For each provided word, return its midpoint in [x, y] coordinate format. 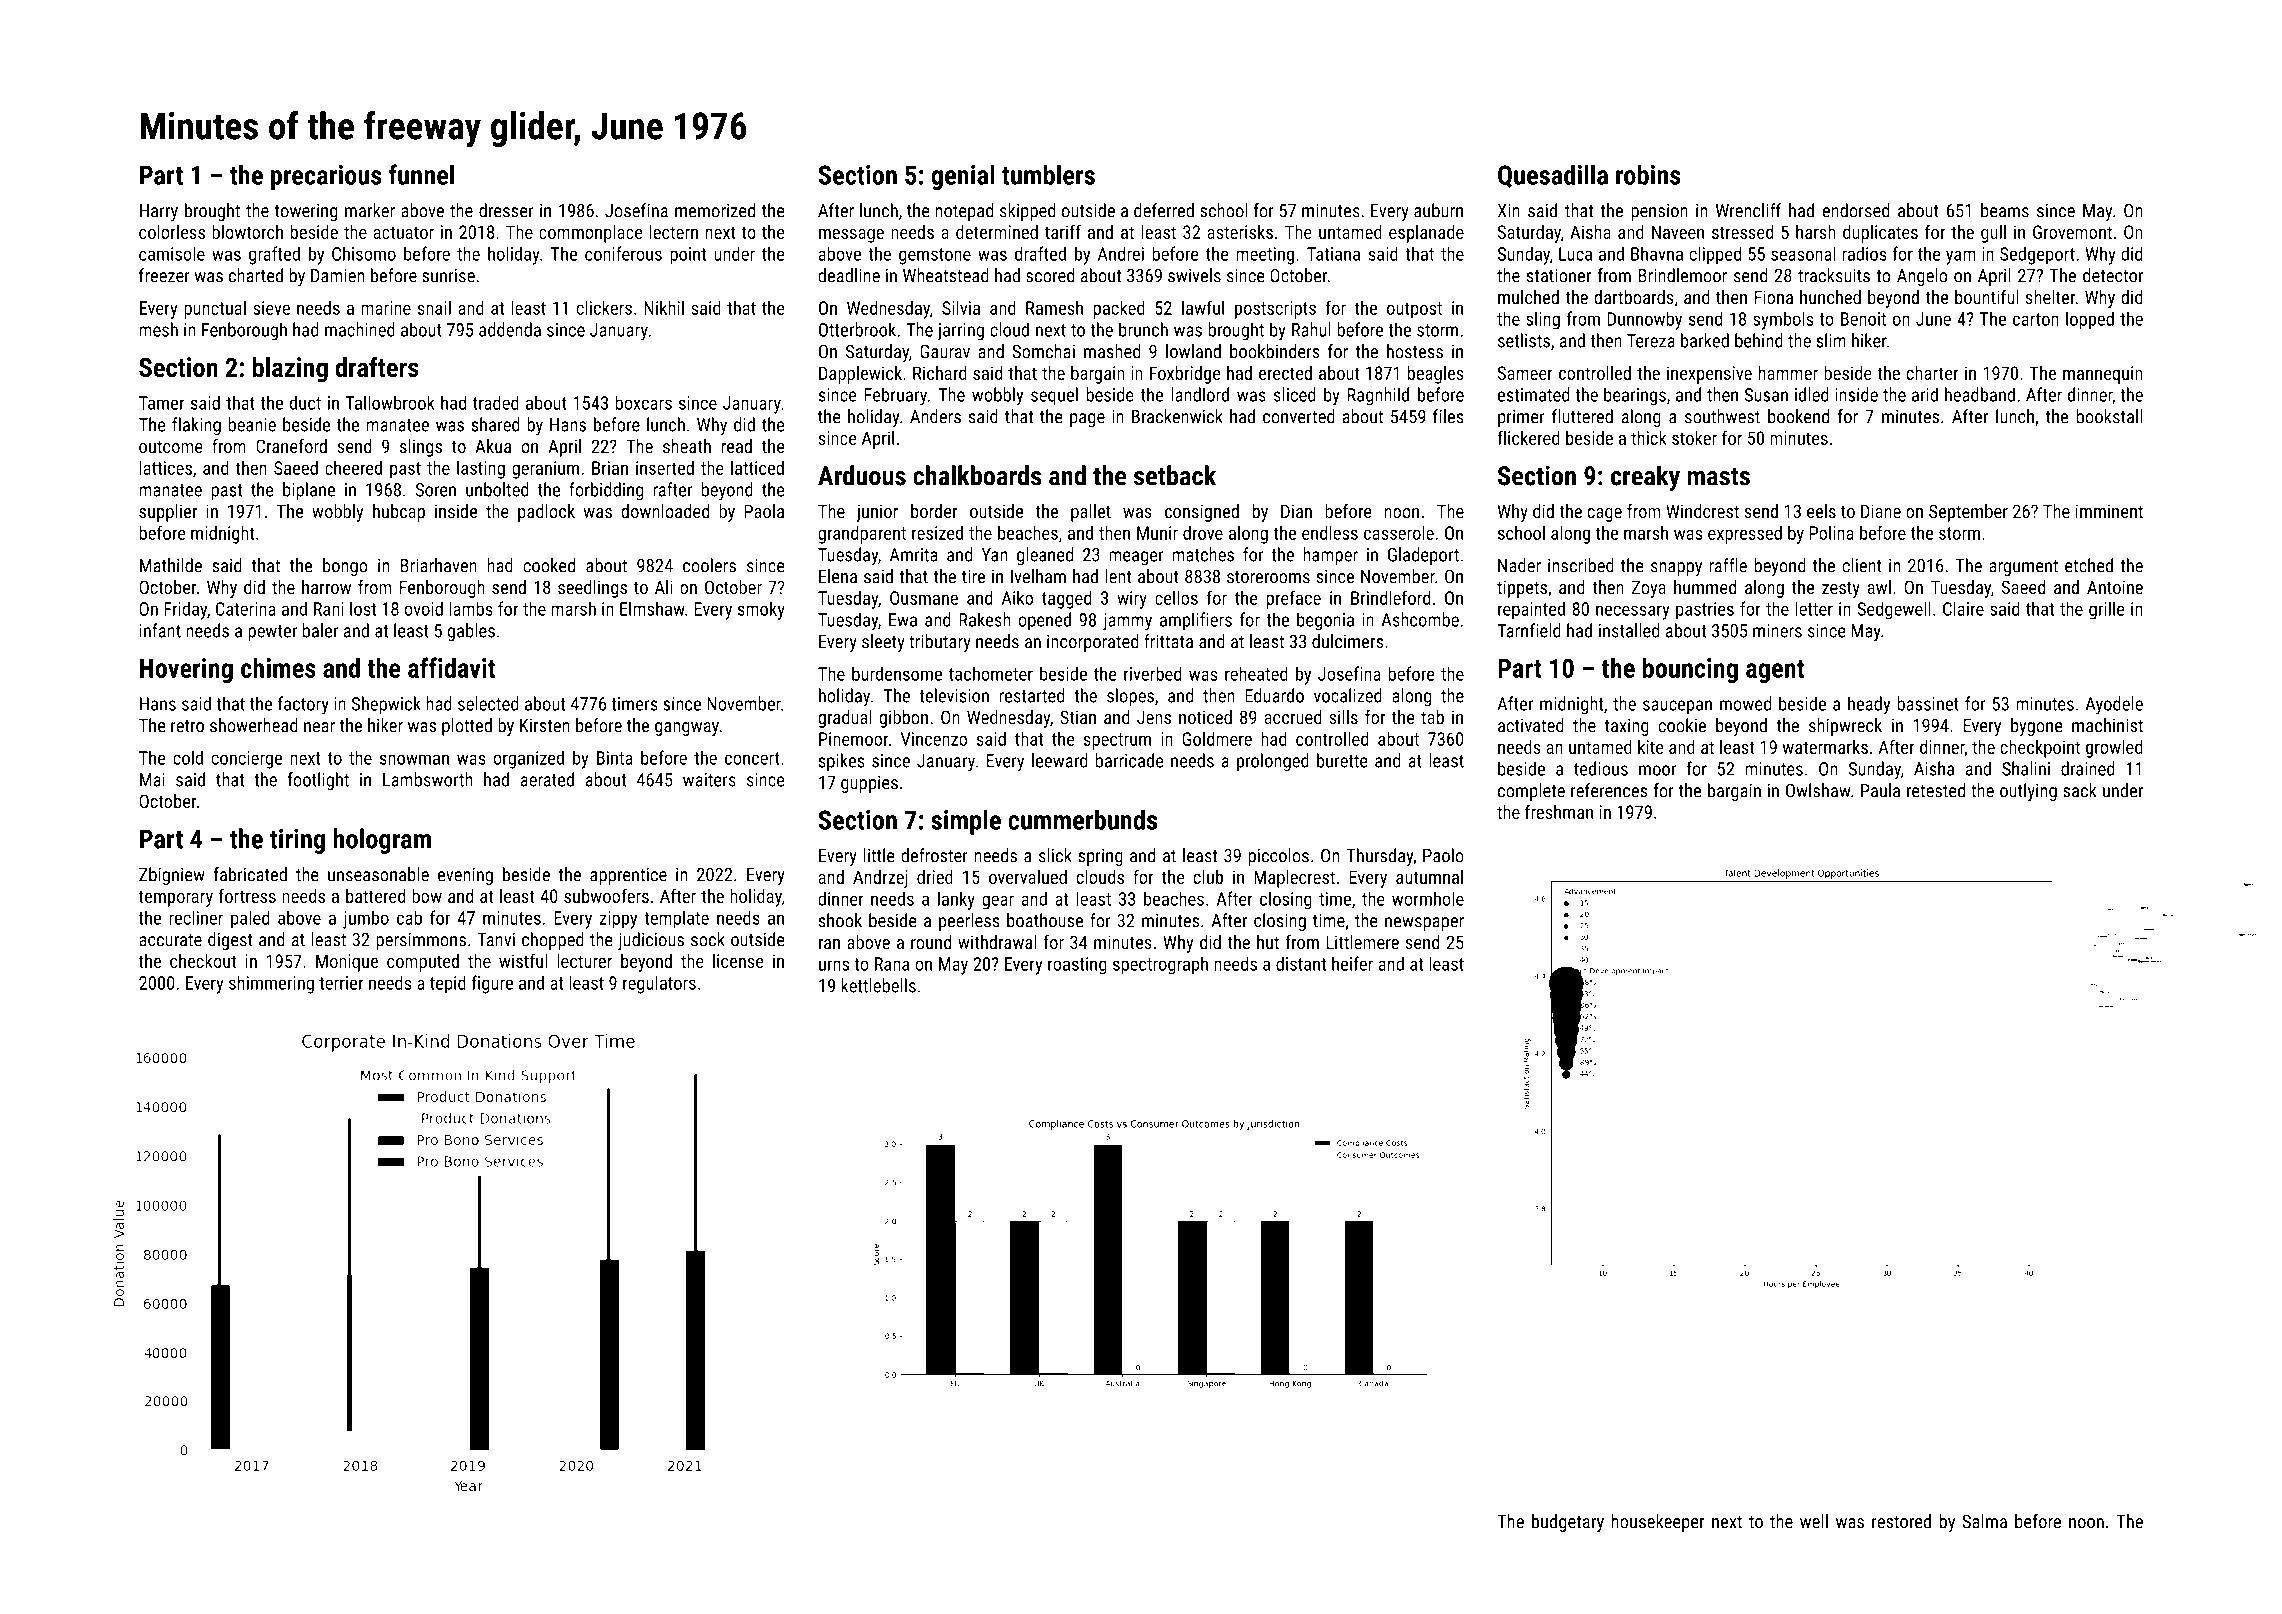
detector [2113, 275]
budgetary [1568, 1523]
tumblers [1048, 174]
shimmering [271, 984]
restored [1901, 1521]
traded [496, 402]
